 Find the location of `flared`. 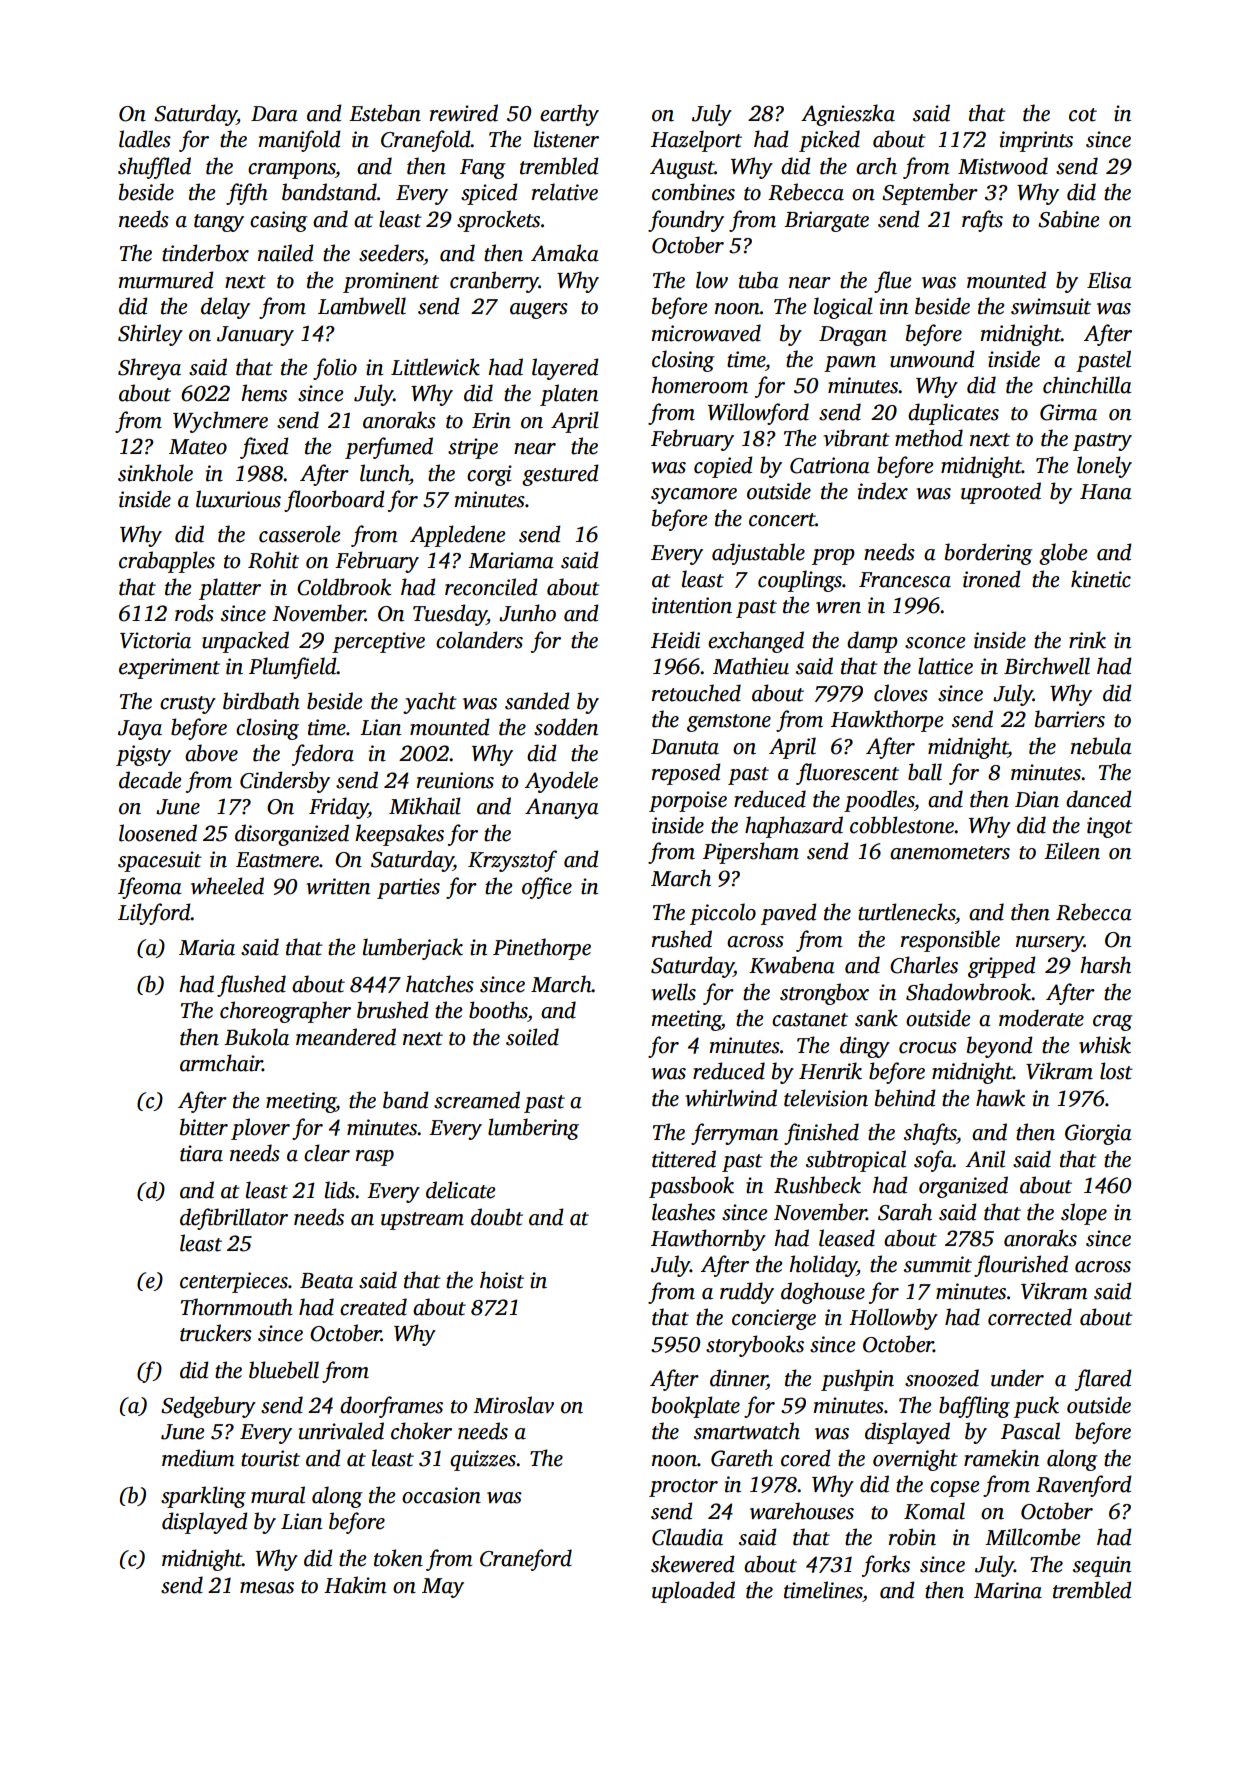

flared is located at coordinates (1103, 1380).
